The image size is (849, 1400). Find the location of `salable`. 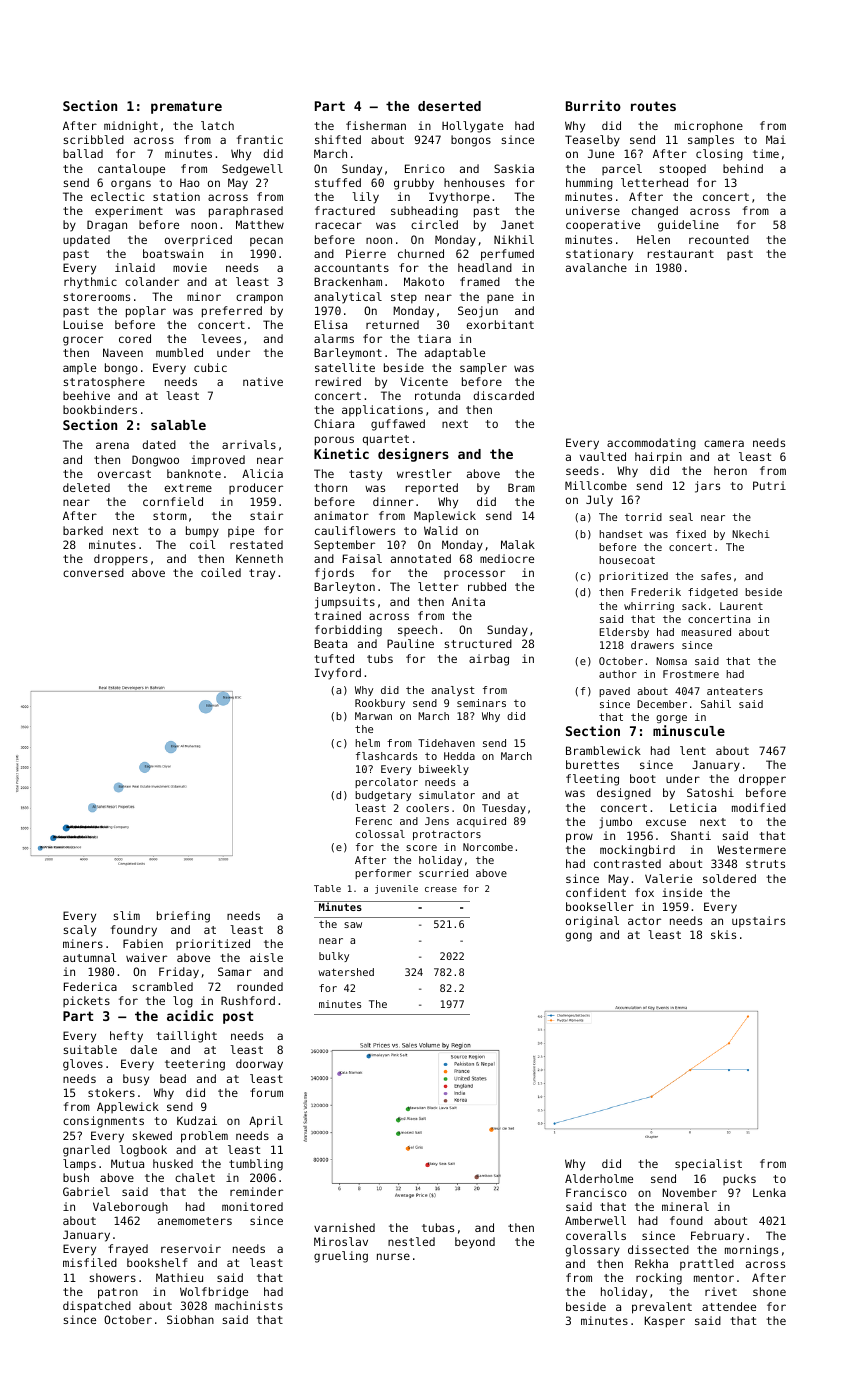

salable is located at coordinates (178, 425).
